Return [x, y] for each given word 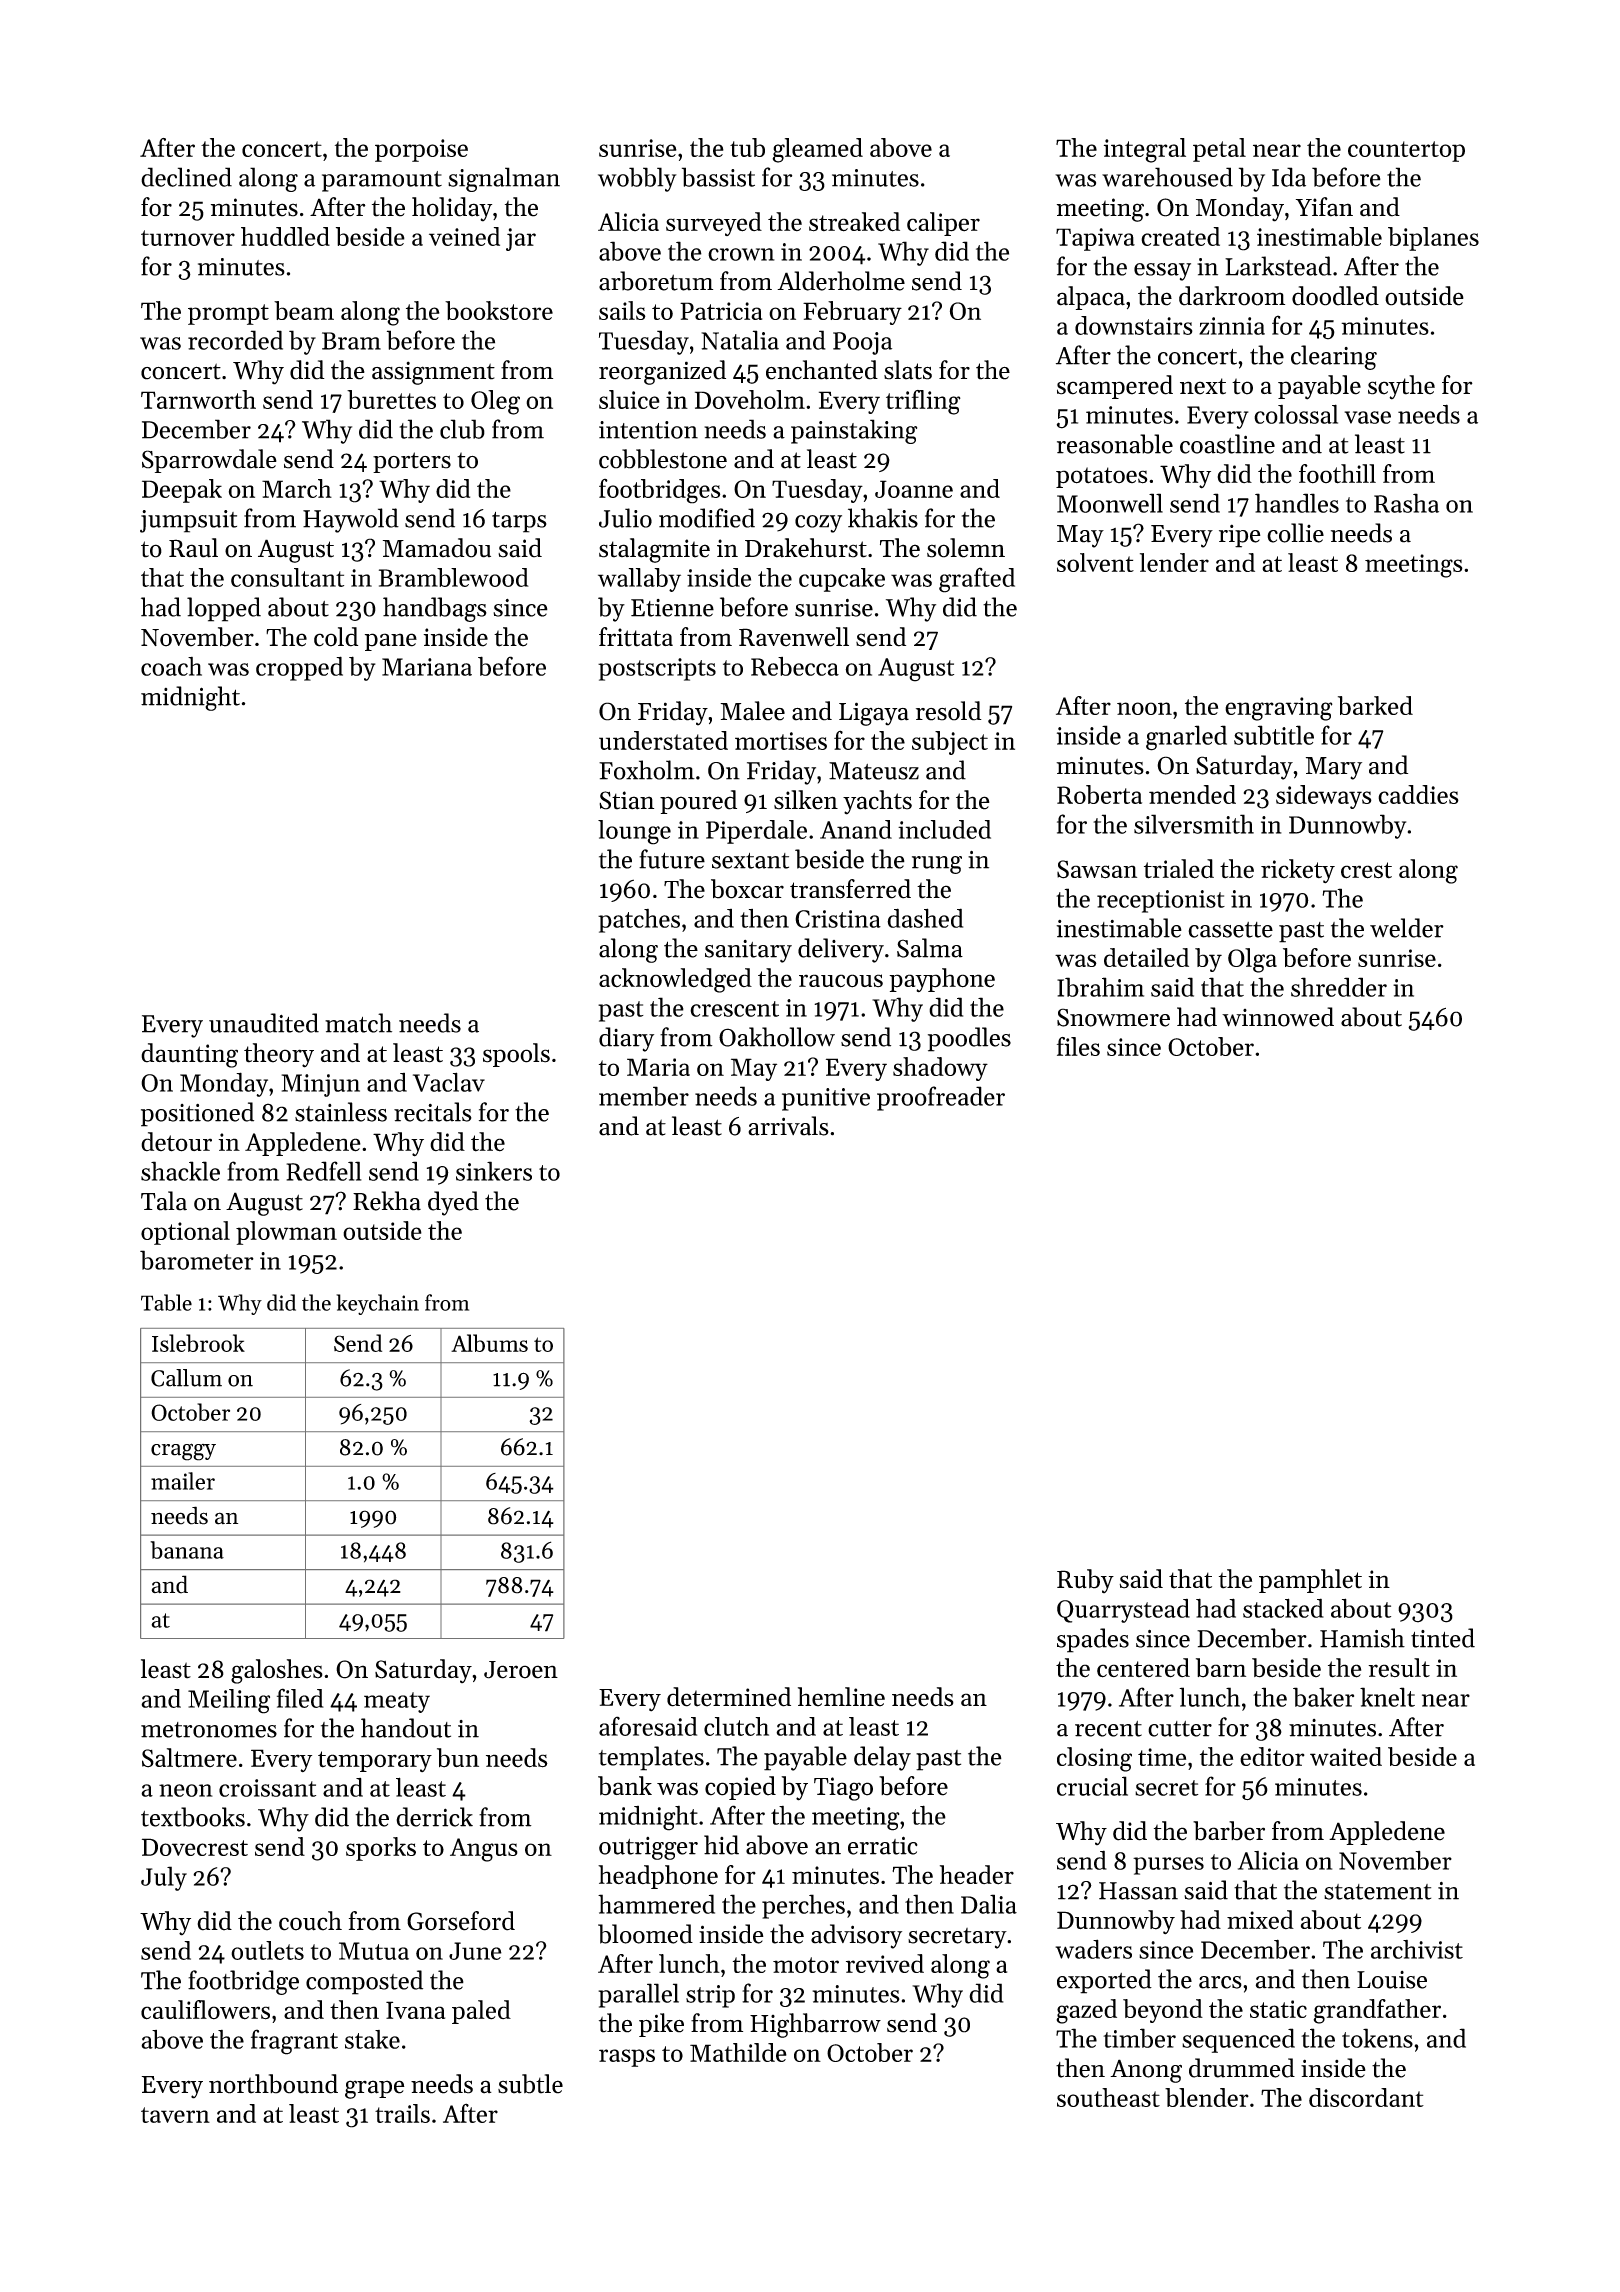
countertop [1406, 151]
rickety [1298, 871]
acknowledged [675, 980]
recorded [235, 340]
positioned [197, 1114]
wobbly [637, 179]
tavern [175, 2115]
